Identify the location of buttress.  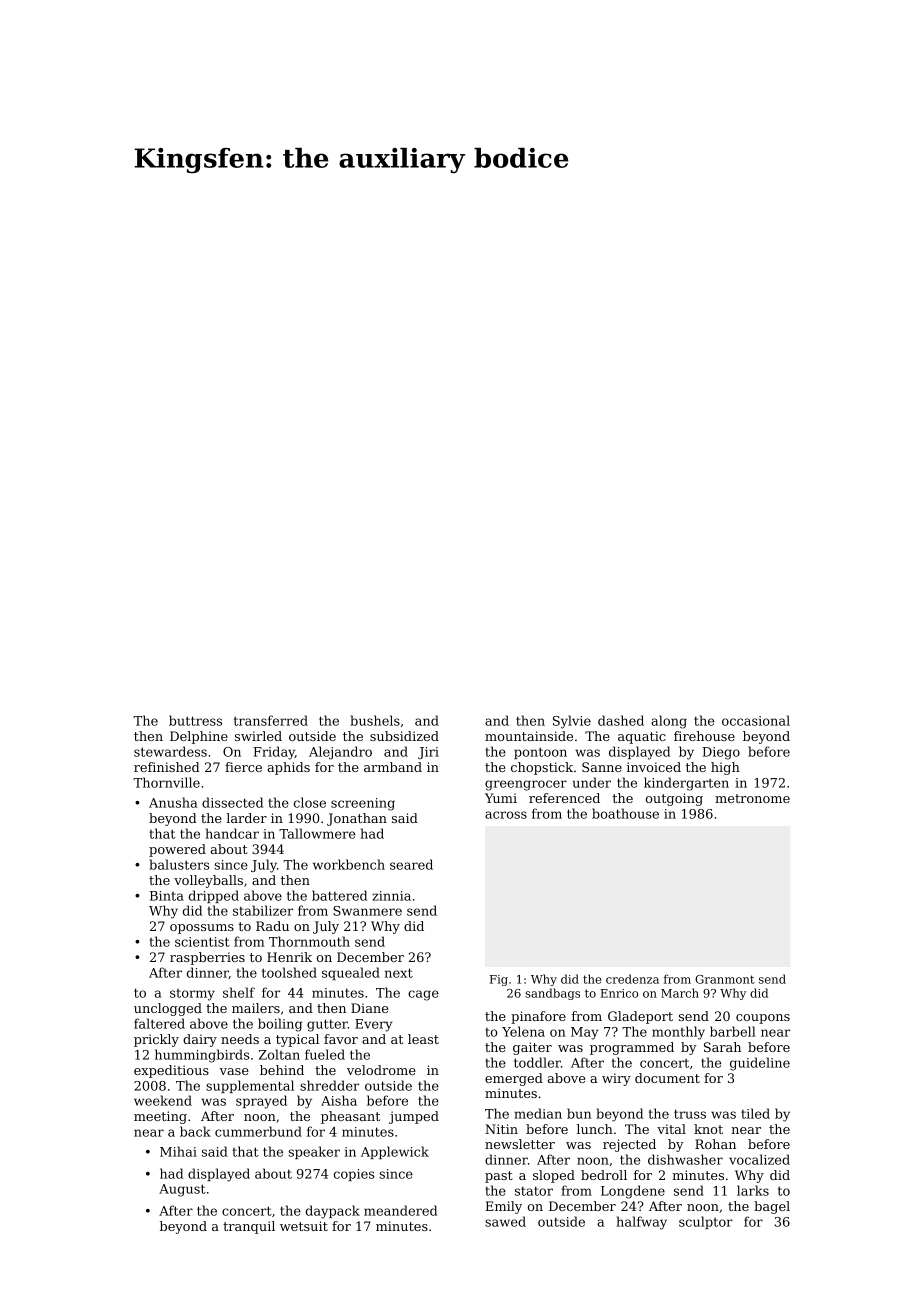
(195, 720).
